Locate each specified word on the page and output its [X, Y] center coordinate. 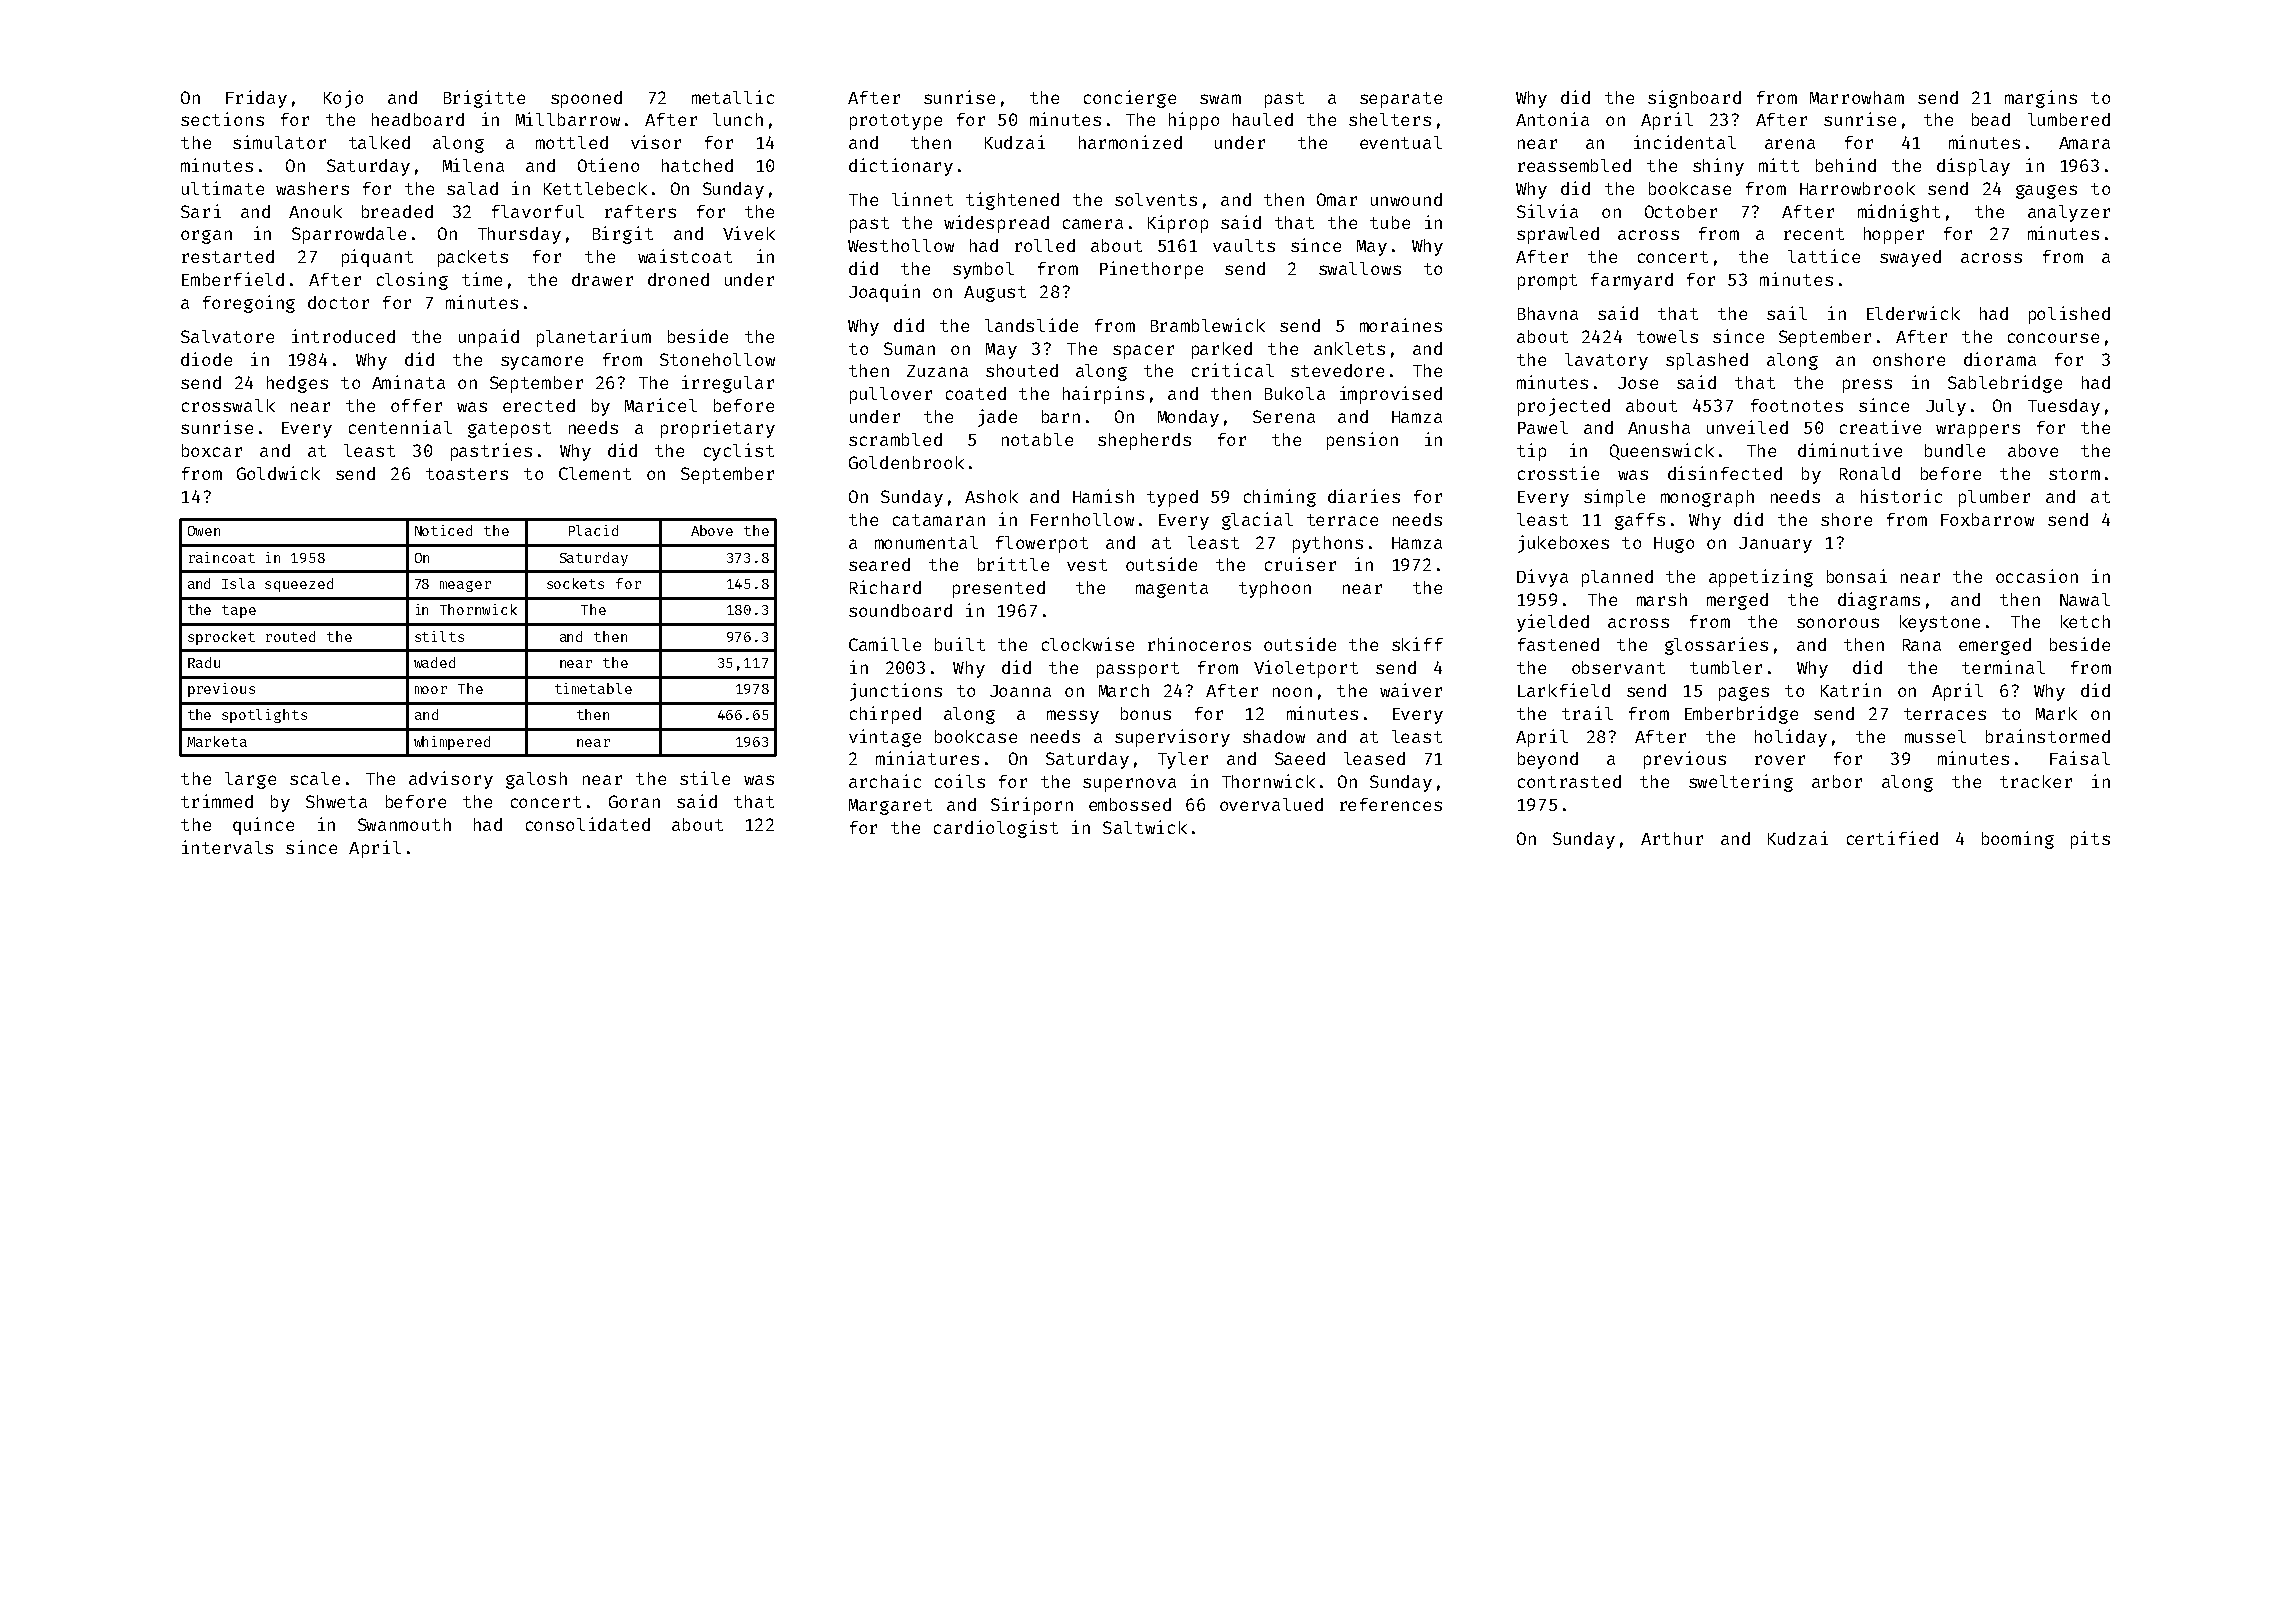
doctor [338, 302]
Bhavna [1548, 313]
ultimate [223, 188]
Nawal [2085, 599]
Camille [885, 644]
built [960, 644]
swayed [1910, 258]
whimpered [452, 743]
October [1681, 211]
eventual [1401, 142]
